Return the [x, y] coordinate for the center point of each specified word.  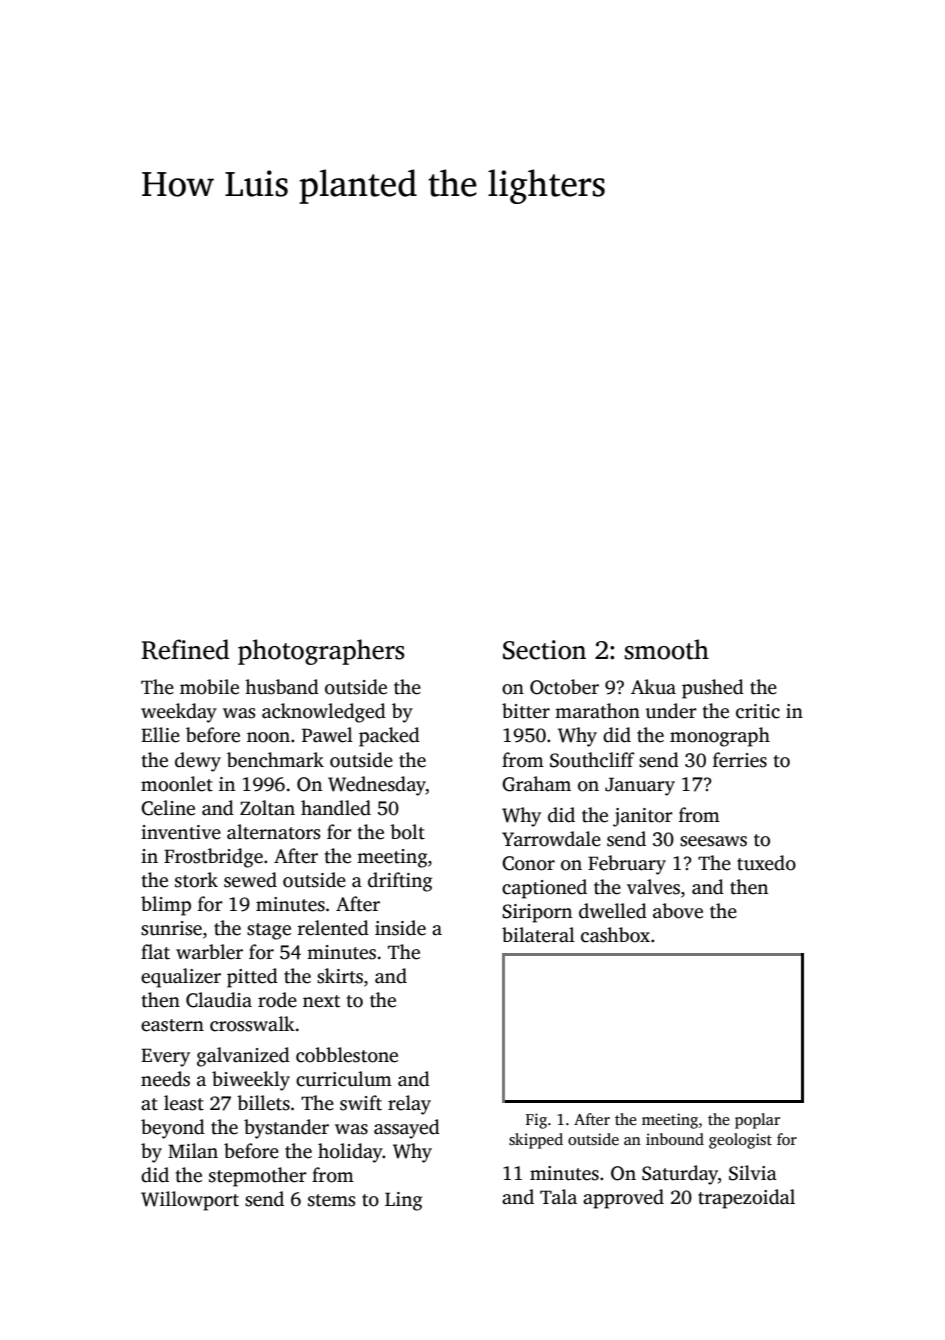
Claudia [219, 1000]
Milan [193, 1151]
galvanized [243, 1057]
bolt [407, 832]
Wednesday [377, 786]
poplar [757, 1121]
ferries [740, 760]
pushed [713, 689]
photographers [321, 652]
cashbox [615, 935]
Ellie [160, 735]
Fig [536, 1121]
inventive [181, 832]
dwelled [613, 911]
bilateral [538, 935]
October [564, 687]
